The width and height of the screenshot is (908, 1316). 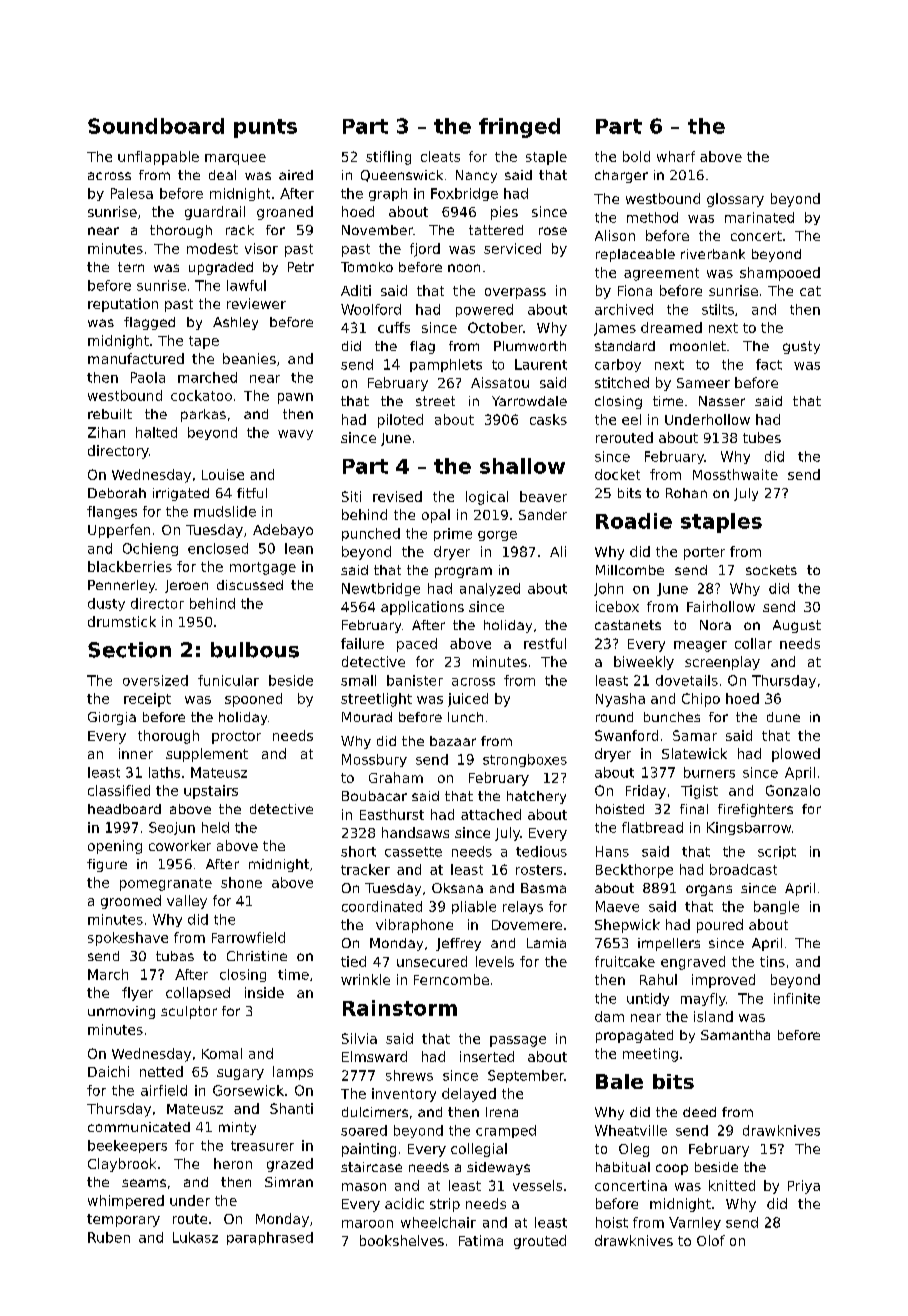 What do you see at coordinates (536, 797) in the screenshot?
I see `hatchery` at bounding box center [536, 797].
